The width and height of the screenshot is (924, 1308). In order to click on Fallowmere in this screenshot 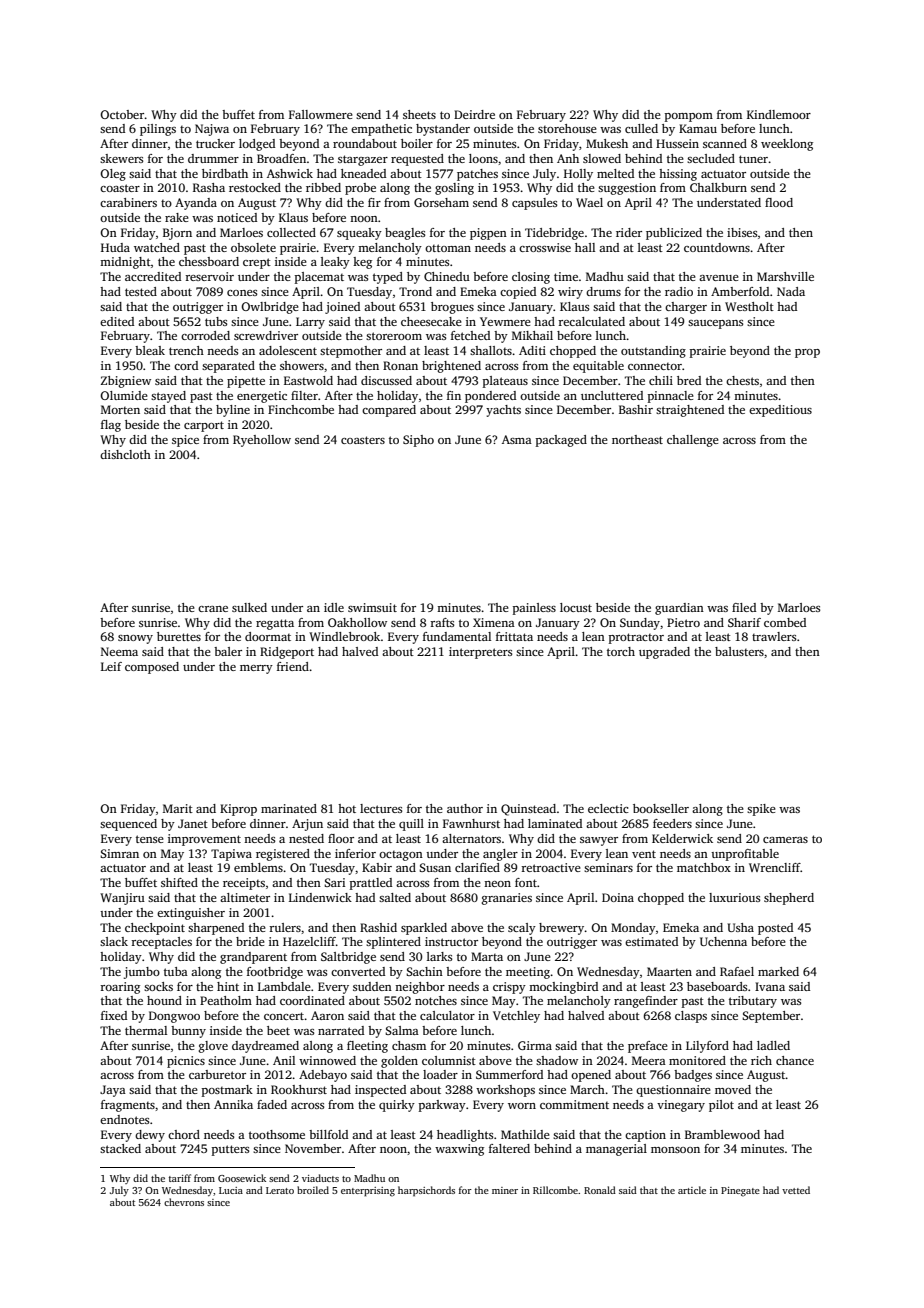, I will do `click(321, 114)`.
